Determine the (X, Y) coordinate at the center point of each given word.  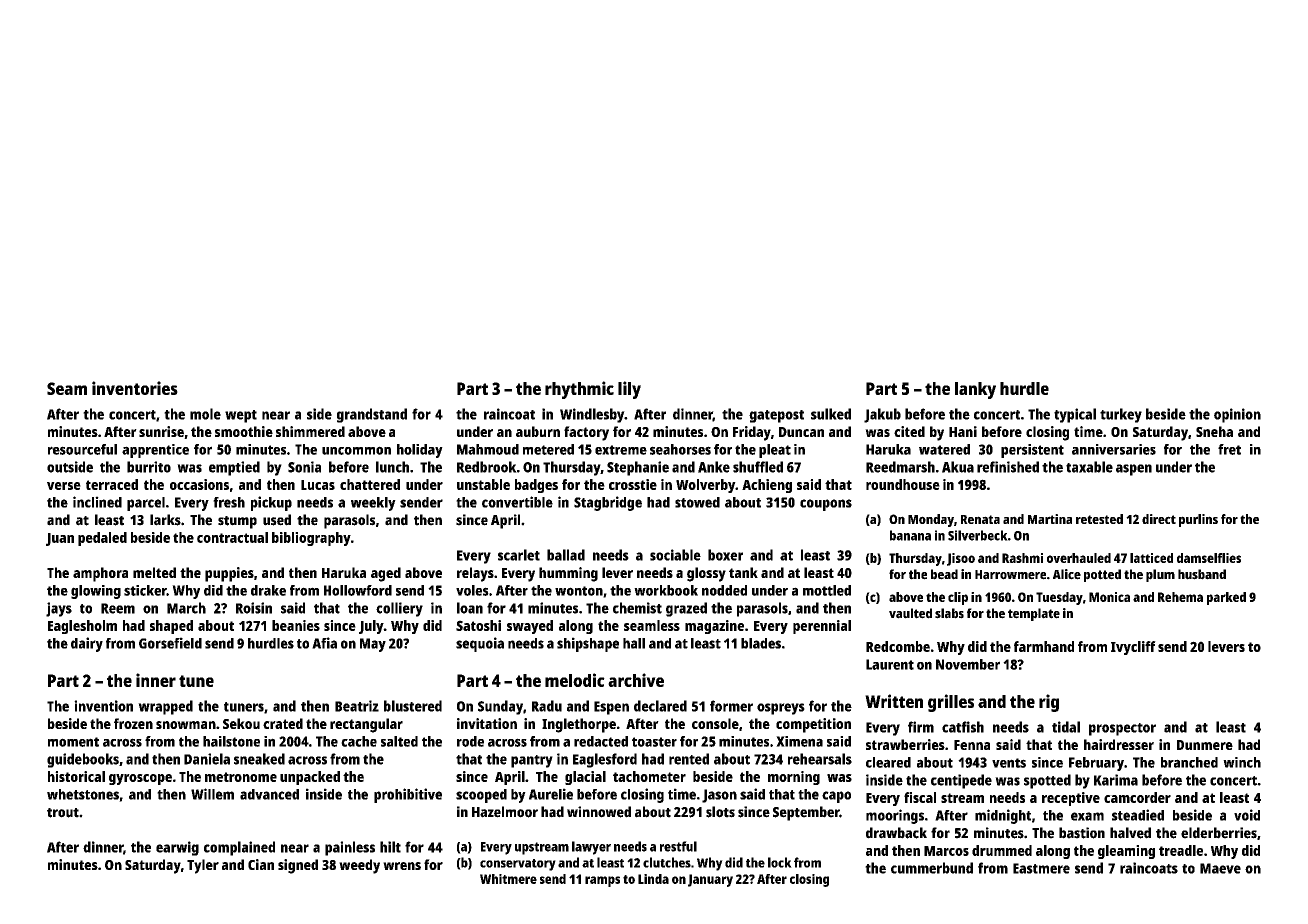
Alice (1067, 574)
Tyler (203, 866)
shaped (171, 627)
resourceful (82, 449)
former (731, 706)
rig (1049, 703)
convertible (517, 502)
